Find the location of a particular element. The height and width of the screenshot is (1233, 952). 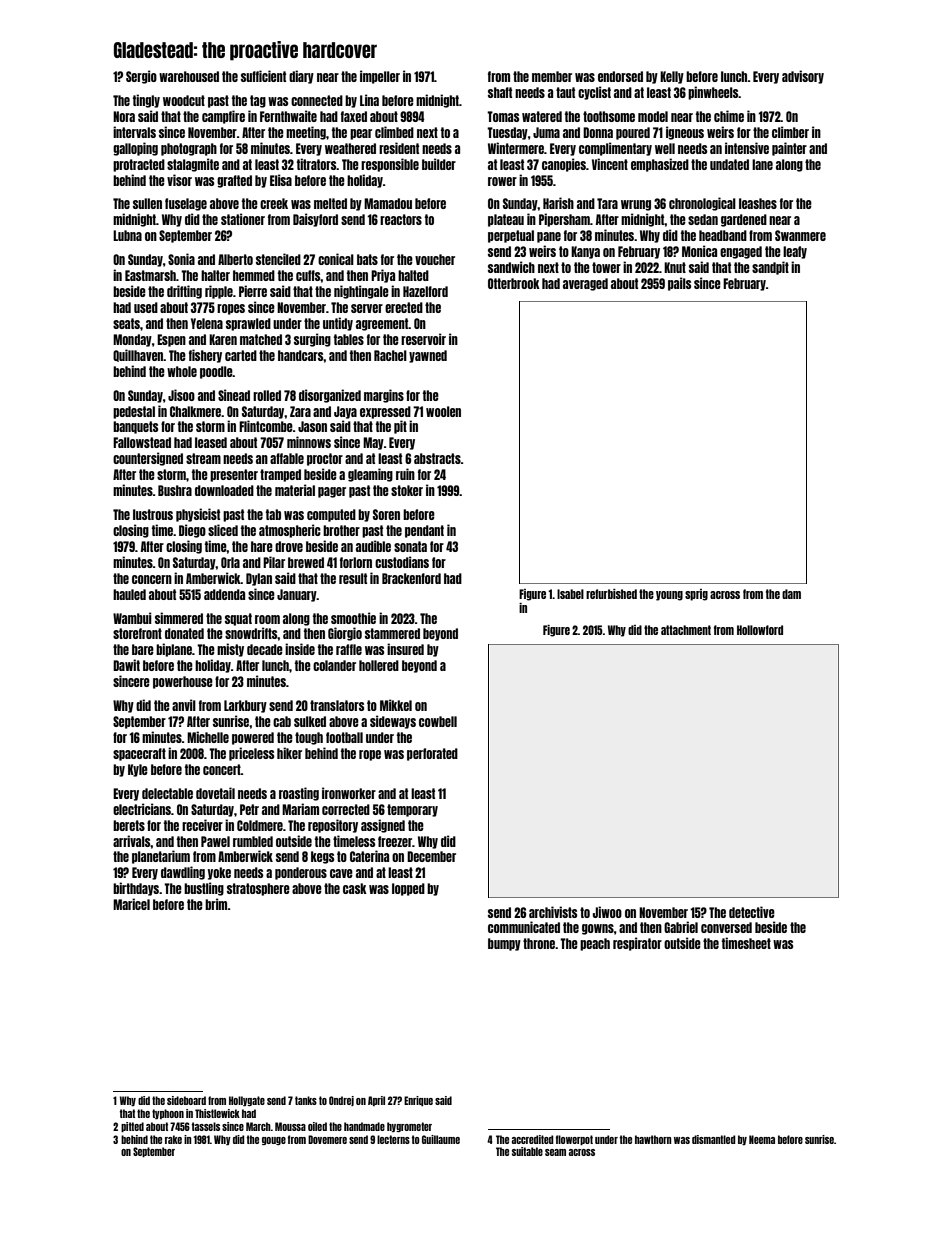

Knut is located at coordinates (675, 267).
